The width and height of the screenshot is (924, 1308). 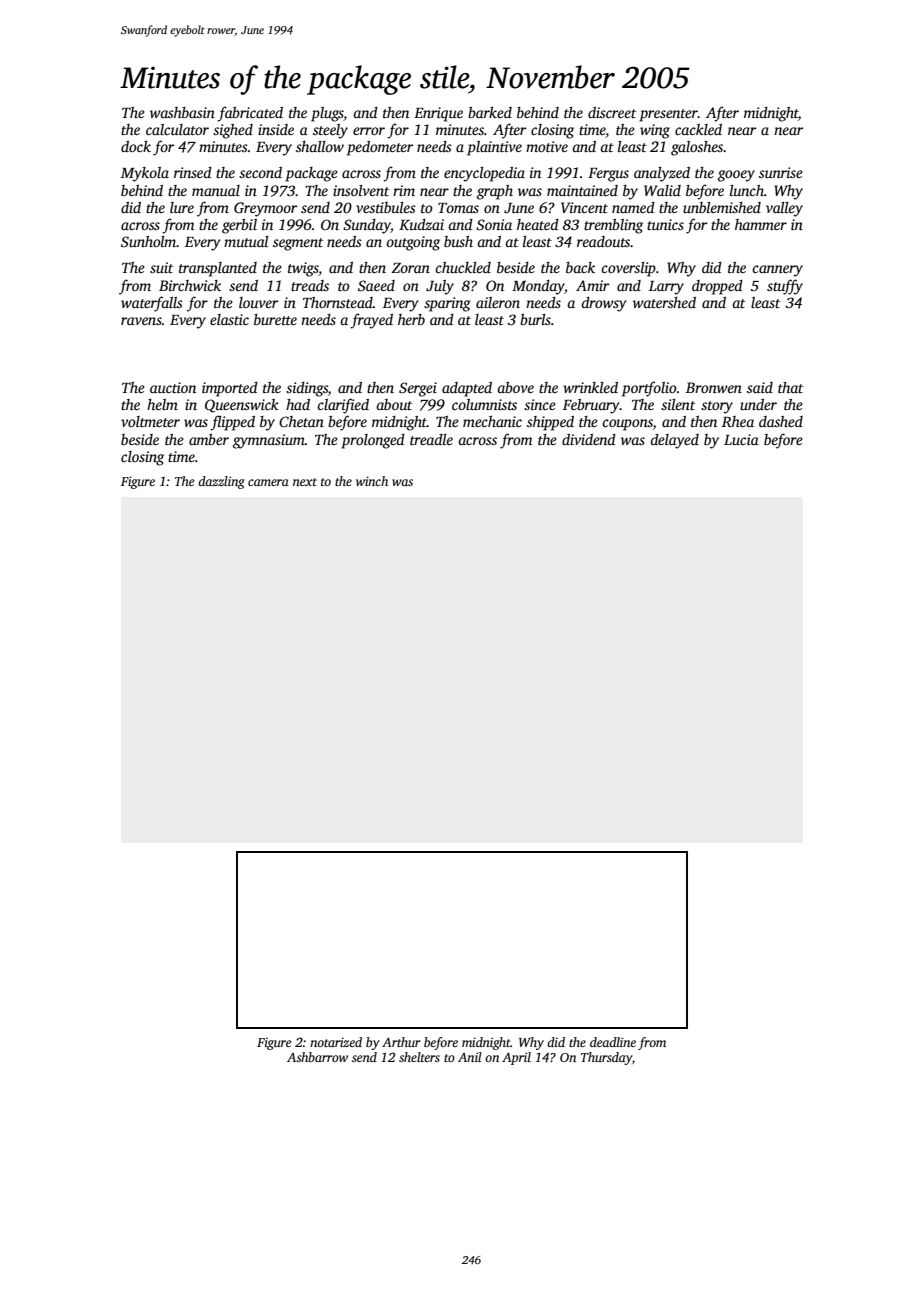 What do you see at coordinates (150, 421) in the screenshot?
I see `voltmeter` at bounding box center [150, 421].
